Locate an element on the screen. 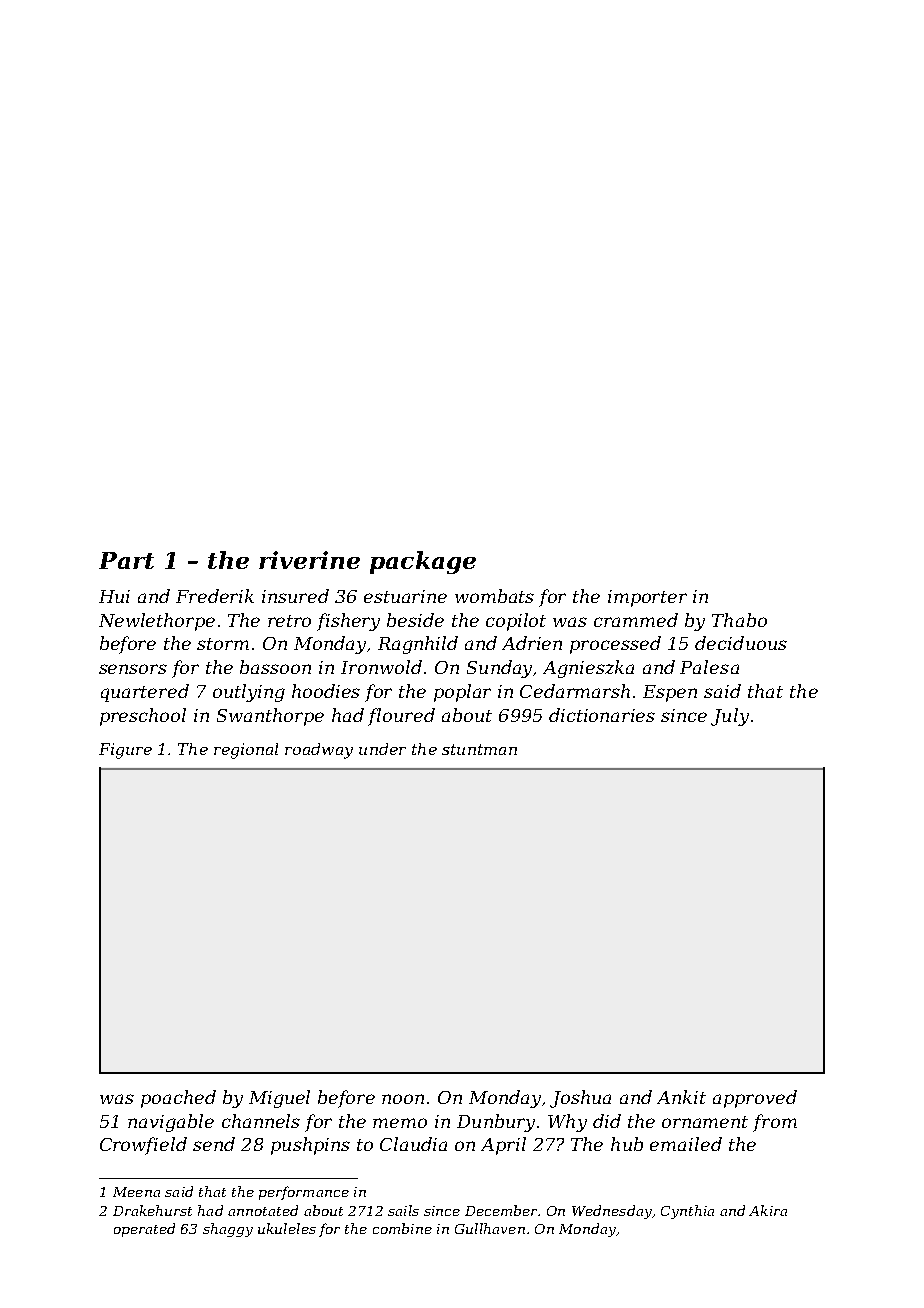 Image resolution: width=924 pixels, height=1308 pixels. noon is located at coordinates (403, 1099).
